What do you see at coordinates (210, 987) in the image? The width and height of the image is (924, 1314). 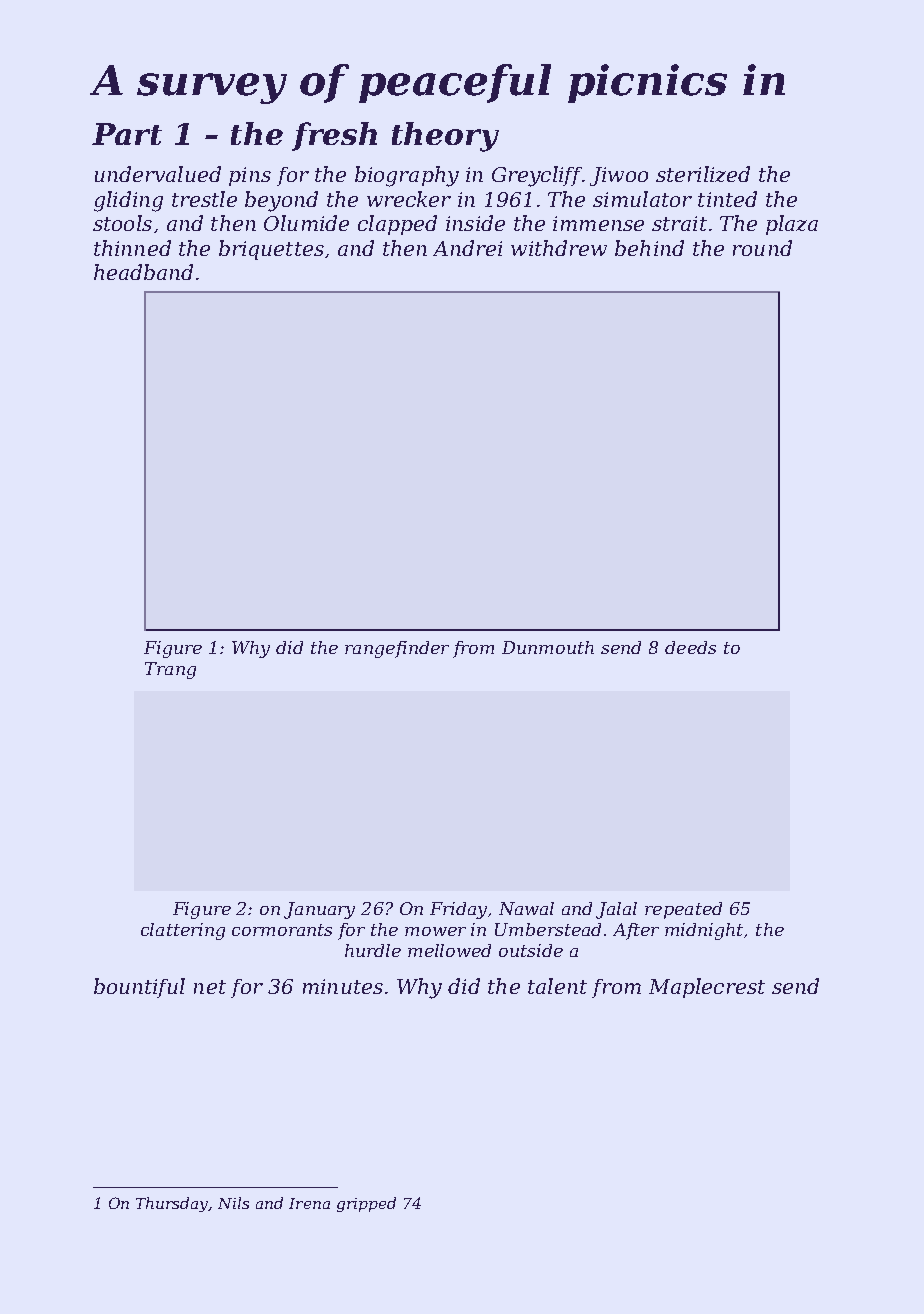 I see `net` at bounding box center [210, 987].
